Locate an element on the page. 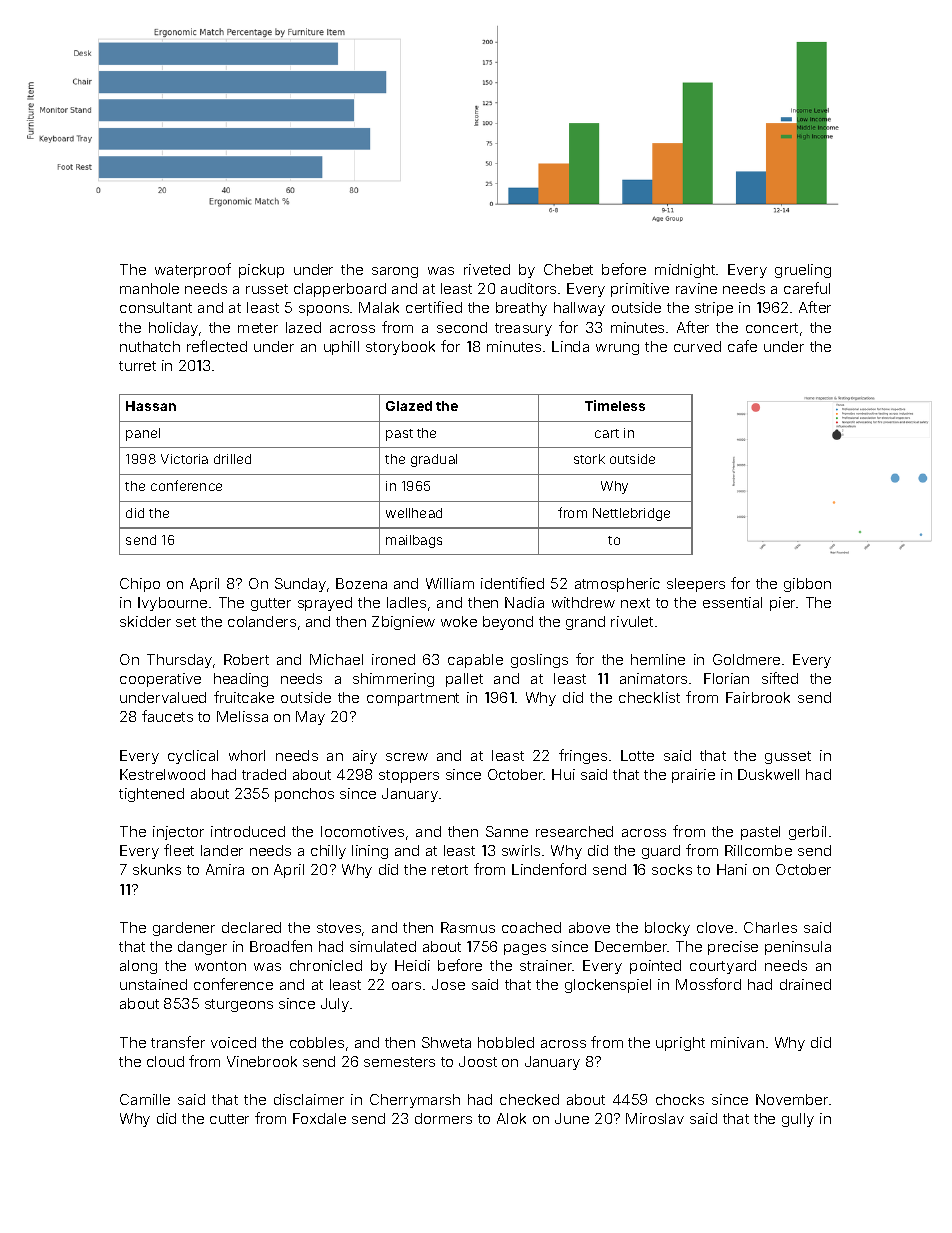 This page has width=952, height=1233. gerbil is located at coordinates (807, 833).
